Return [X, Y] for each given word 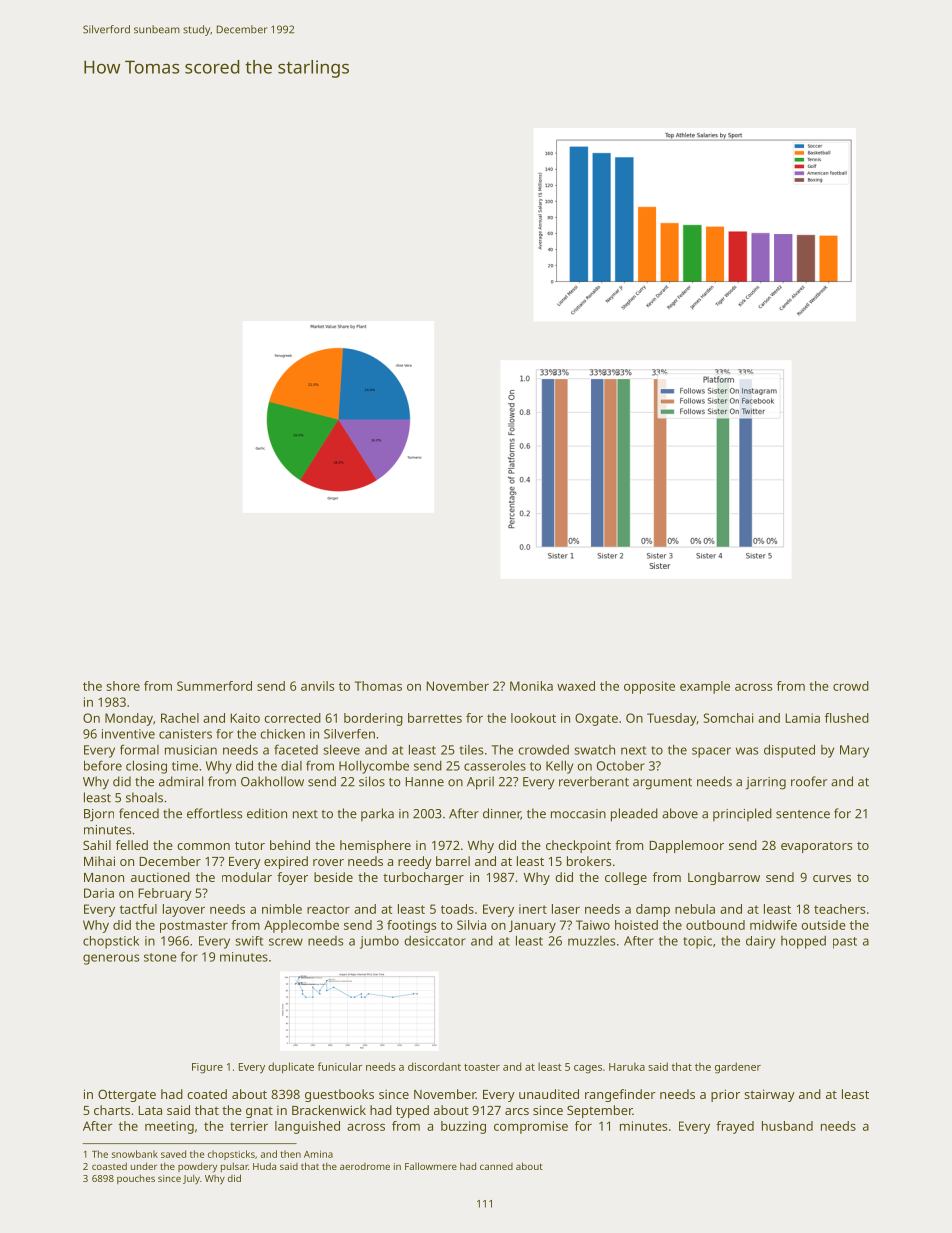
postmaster [194, 927]
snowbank [135, 1154]
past [845, 943]
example [705, 687]
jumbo [379, 942]
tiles [471, 750]
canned [496, 1166]
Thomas [378, 686]
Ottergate [127, 1095]
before [103, 765]
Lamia [802, 718]
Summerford [214, 686]
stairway [769, 1095]
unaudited [549, 1094]
